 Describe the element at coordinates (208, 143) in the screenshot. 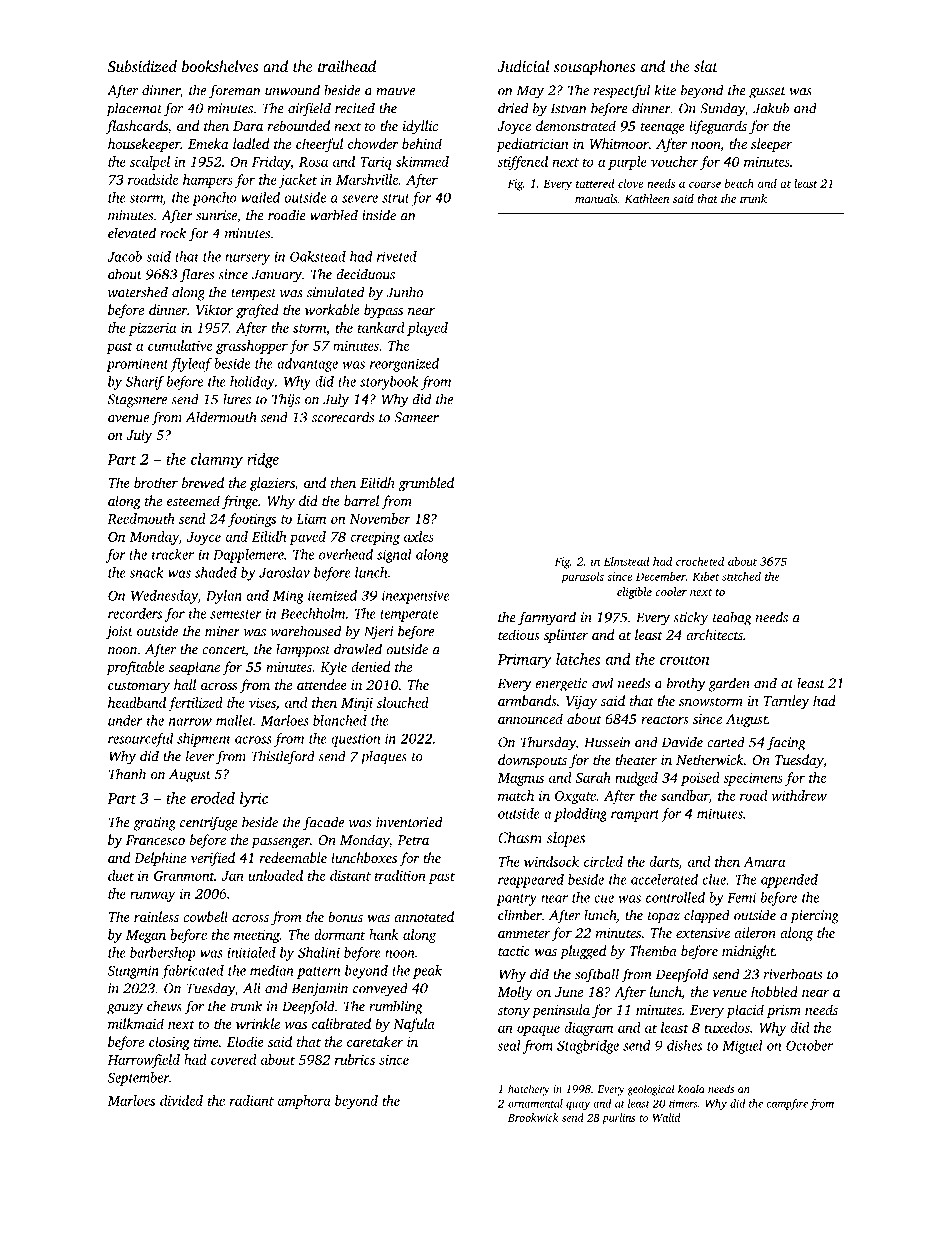

I see `Emeka` at that location.
